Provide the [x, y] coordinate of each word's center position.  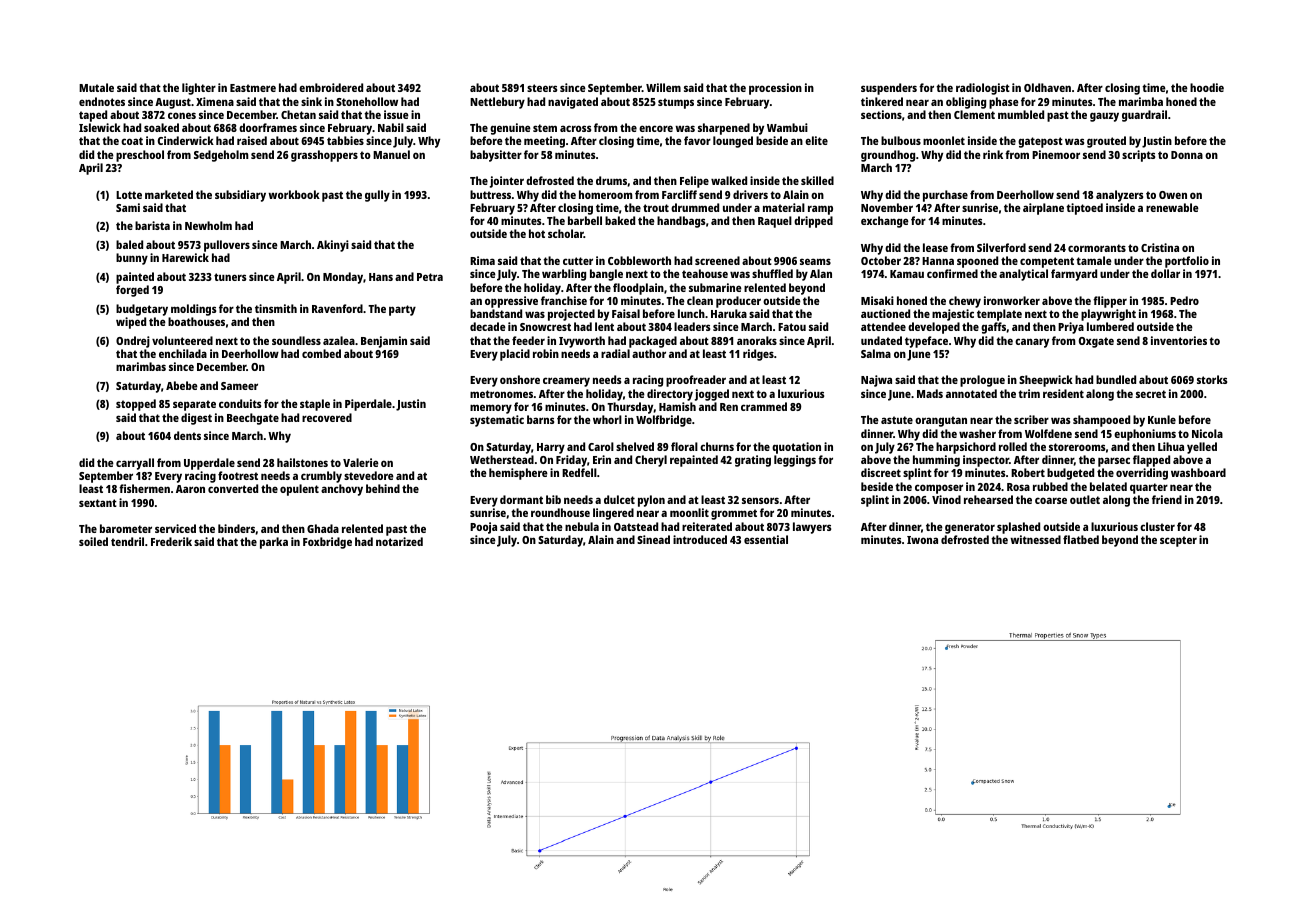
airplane [1043, 209]
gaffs [993, 328]
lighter [199, 89]
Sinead [653, 539]
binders [236, 528]
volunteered [182, 340]
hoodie [1207, 87]
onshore [520, 379]
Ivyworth [582, 342]
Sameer [239, 386]
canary [1032, 343]
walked [729, 180]
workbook [294, 194]
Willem [663, 87]
